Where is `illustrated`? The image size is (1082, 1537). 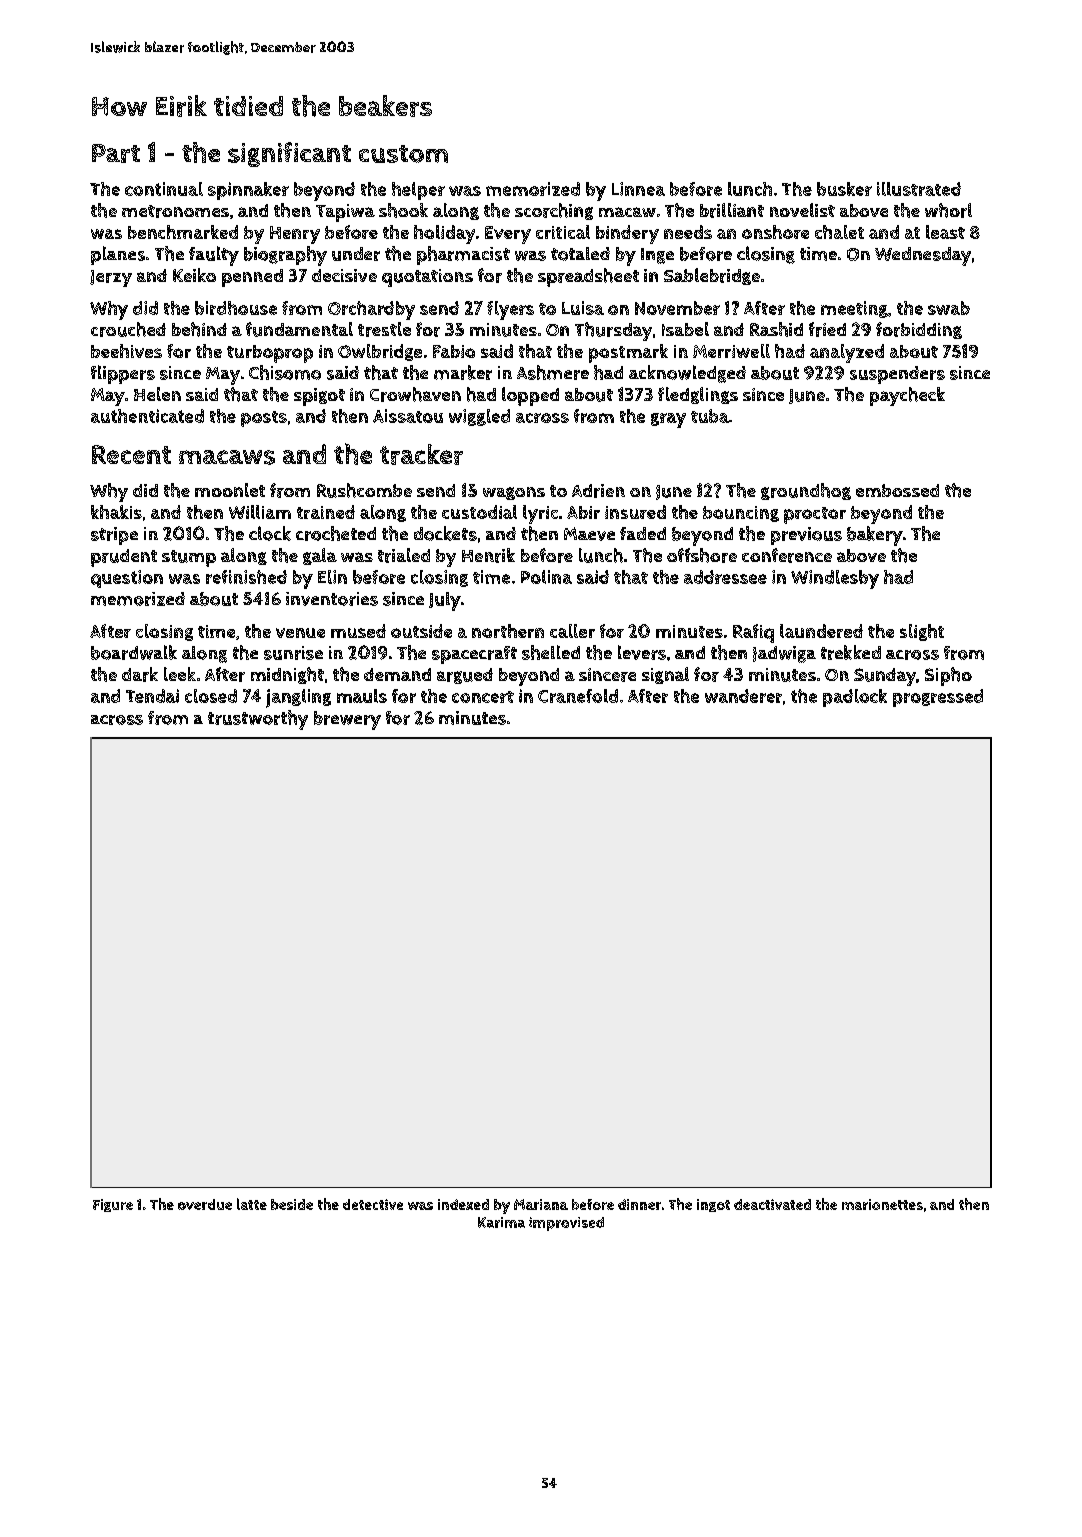 illustrated is located at coordinates (919, 189).
